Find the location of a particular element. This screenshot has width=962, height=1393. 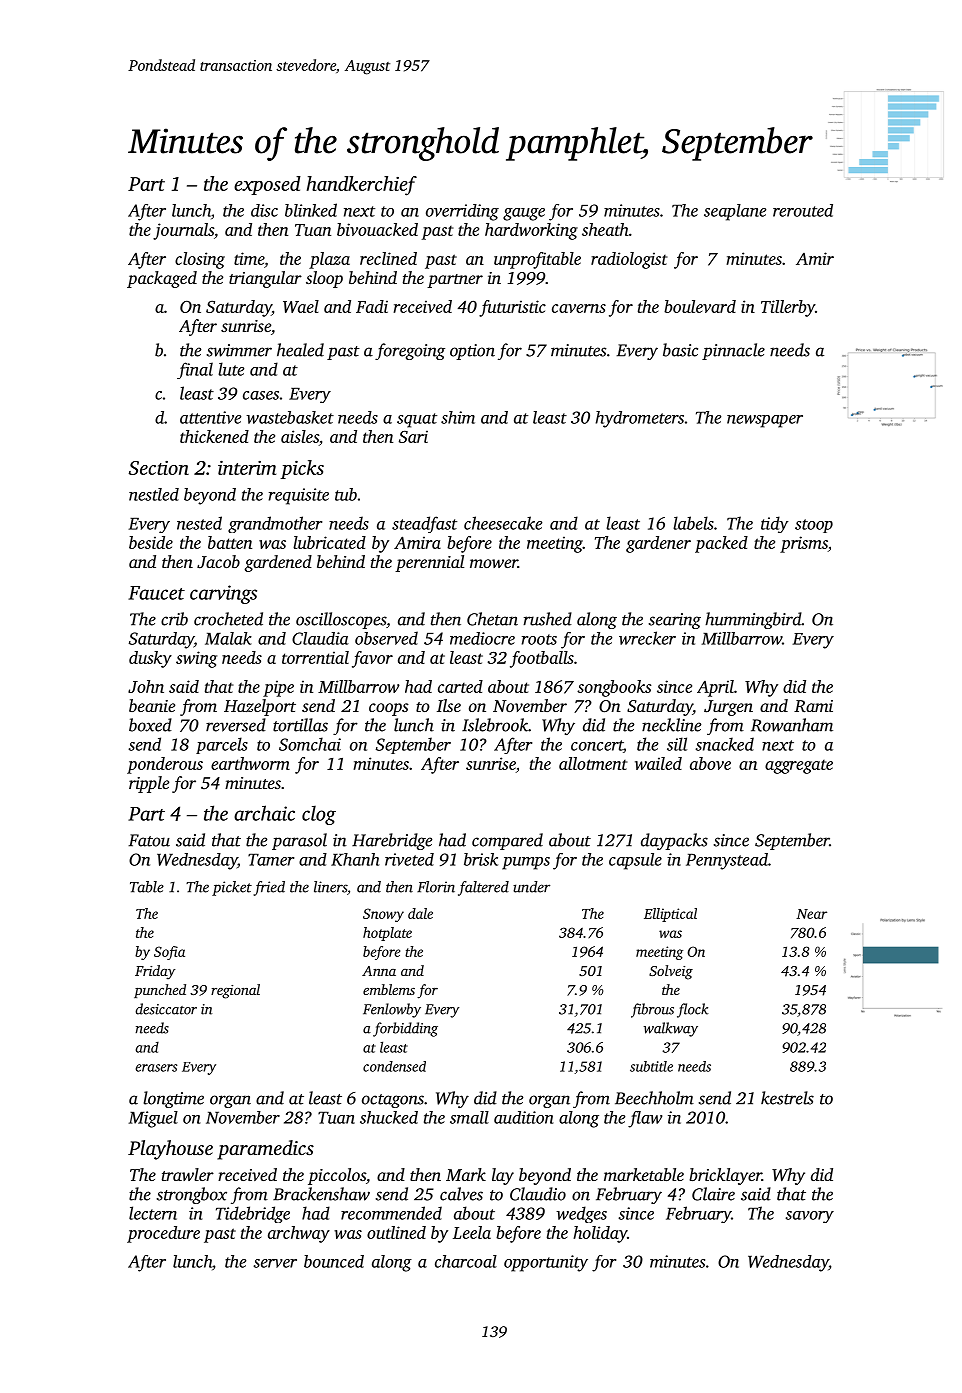

clog is located at coordinates (319, 815).
